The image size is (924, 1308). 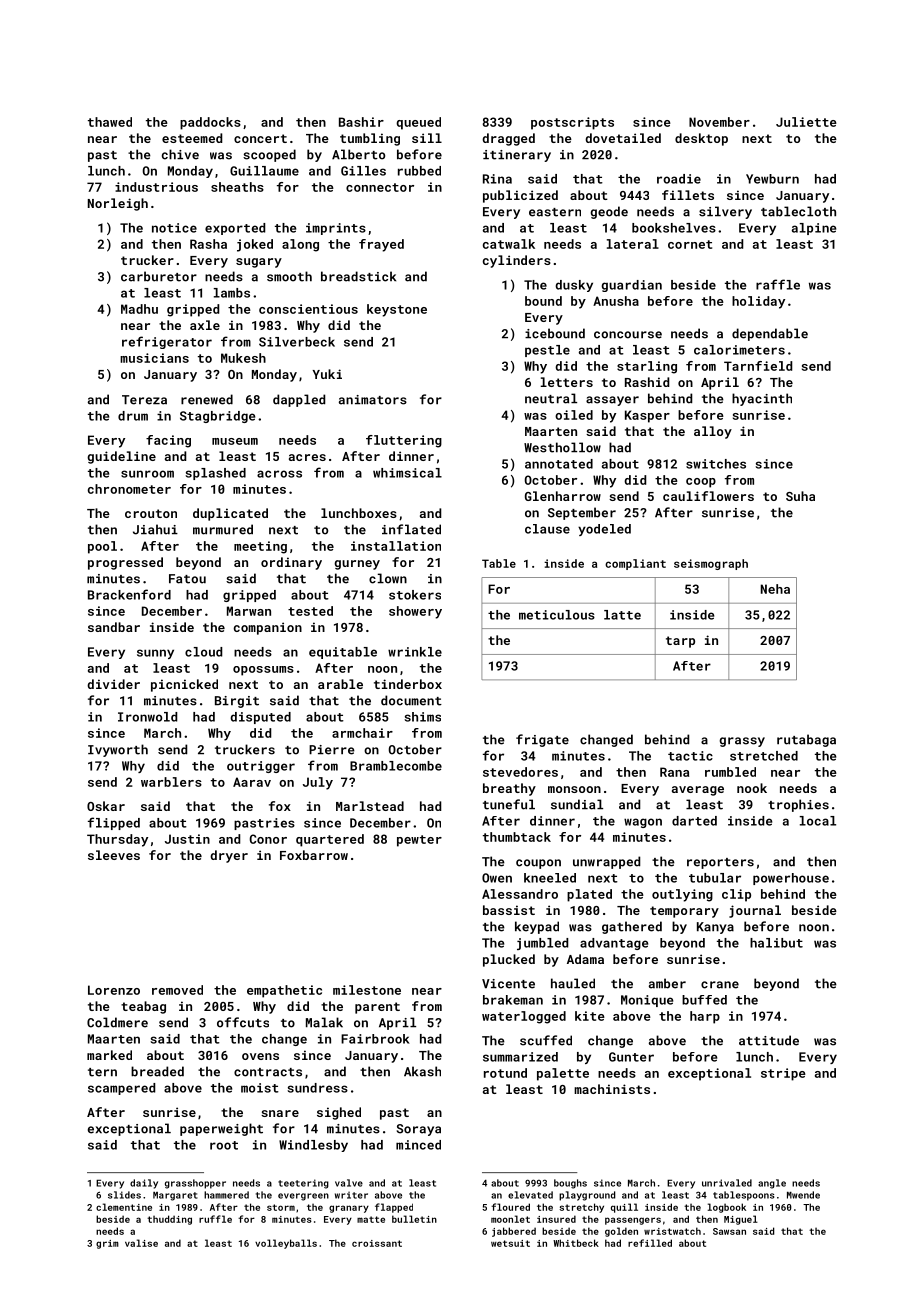 What do you see at coordinates (407, 473) in the page?
I see `whimsical` at bounding box center [407, 473].
